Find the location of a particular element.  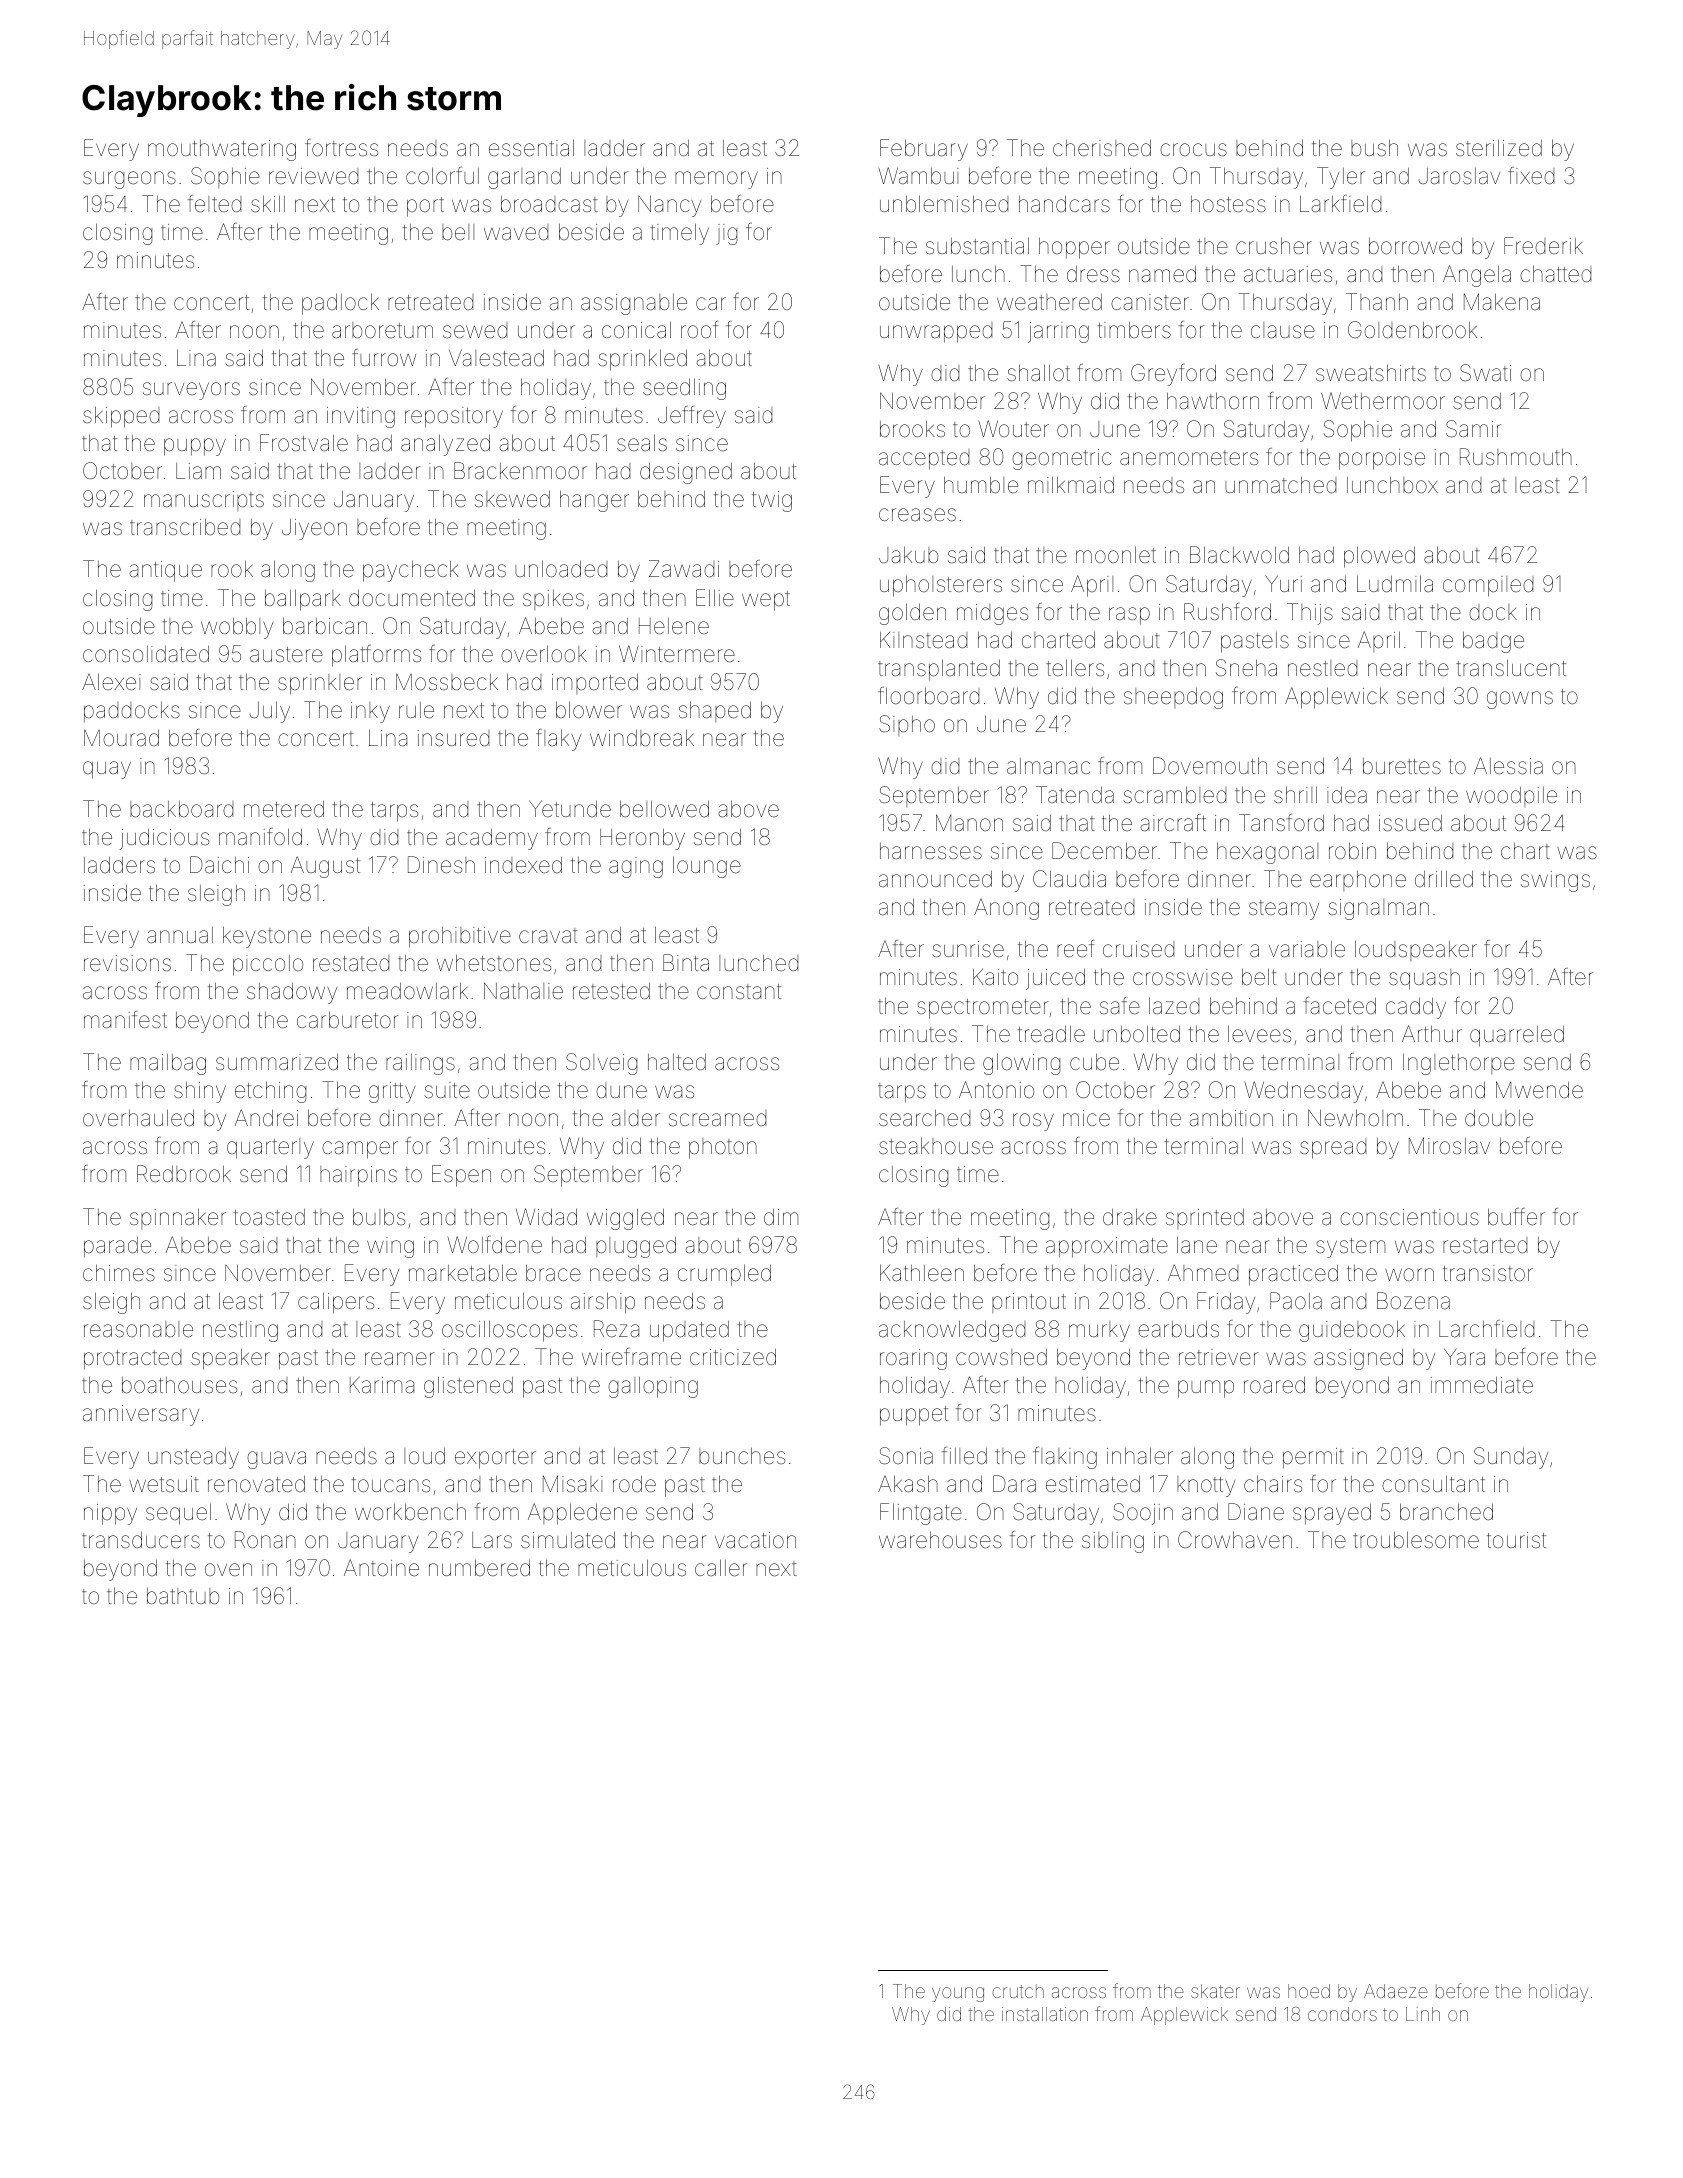

waved is located at coordinates (516, 232).
